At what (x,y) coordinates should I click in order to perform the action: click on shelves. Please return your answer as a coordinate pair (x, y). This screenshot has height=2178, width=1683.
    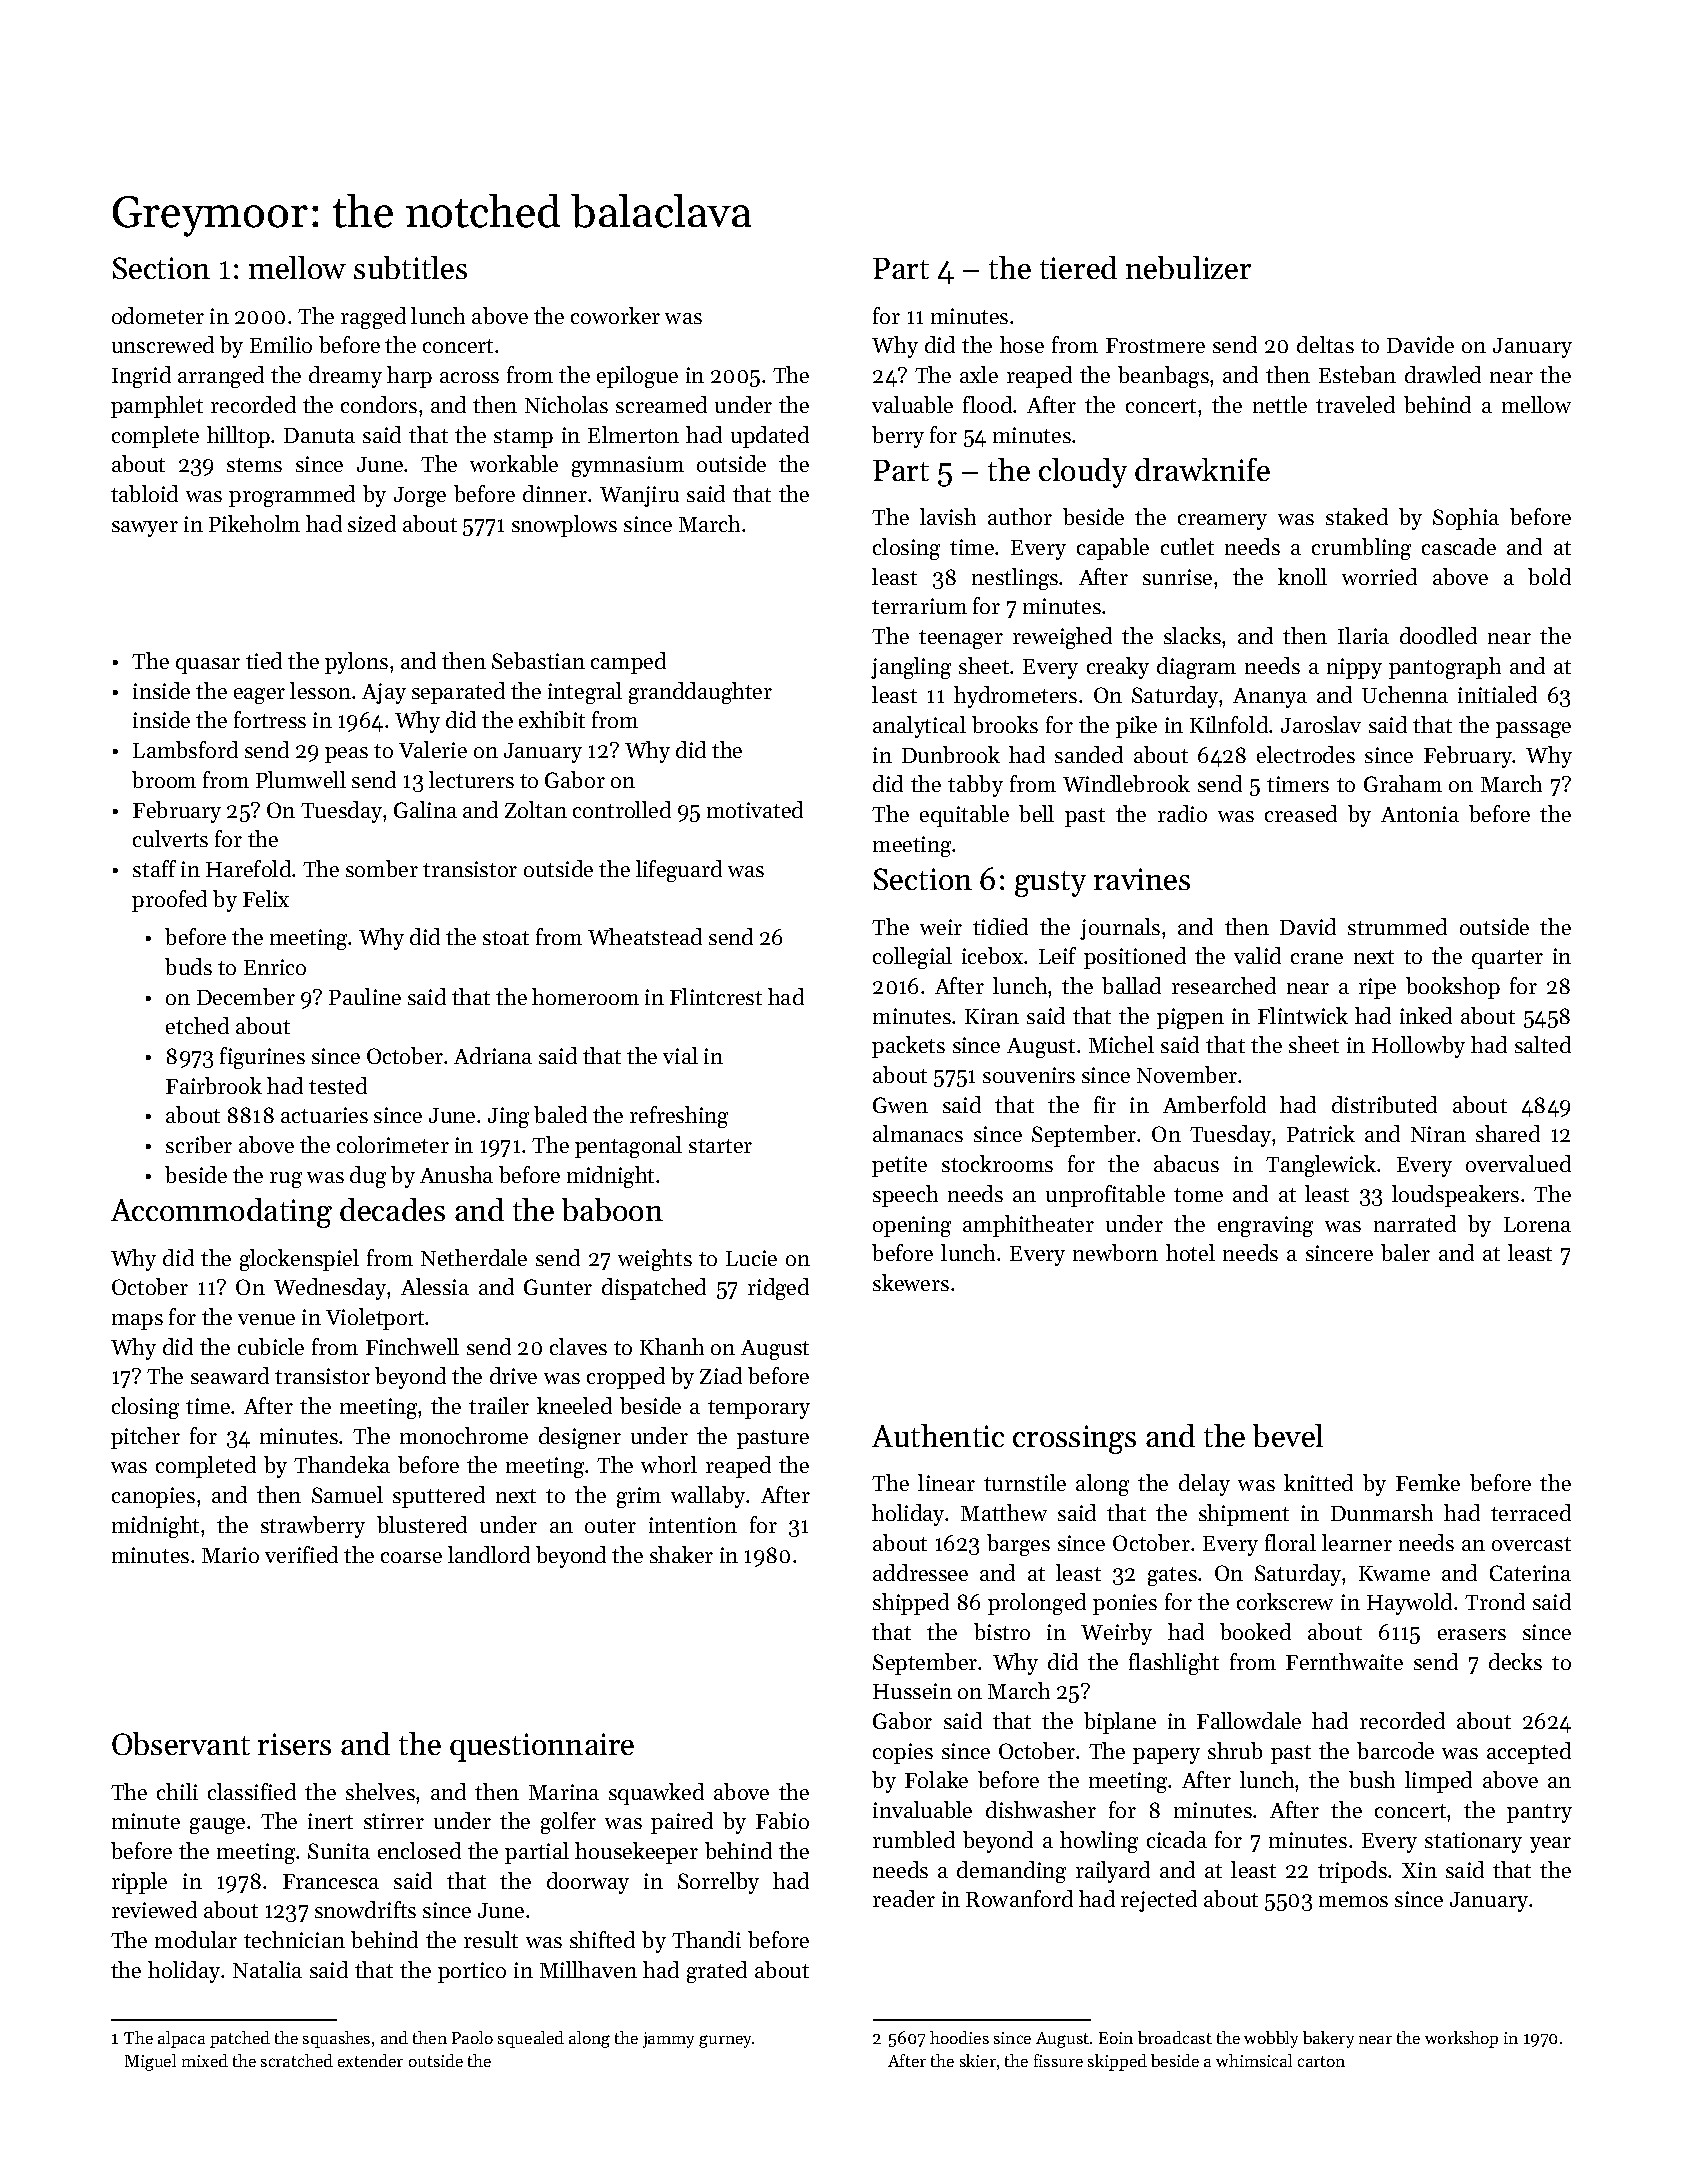
    Looking at the image, I should click on (380, 1791).
